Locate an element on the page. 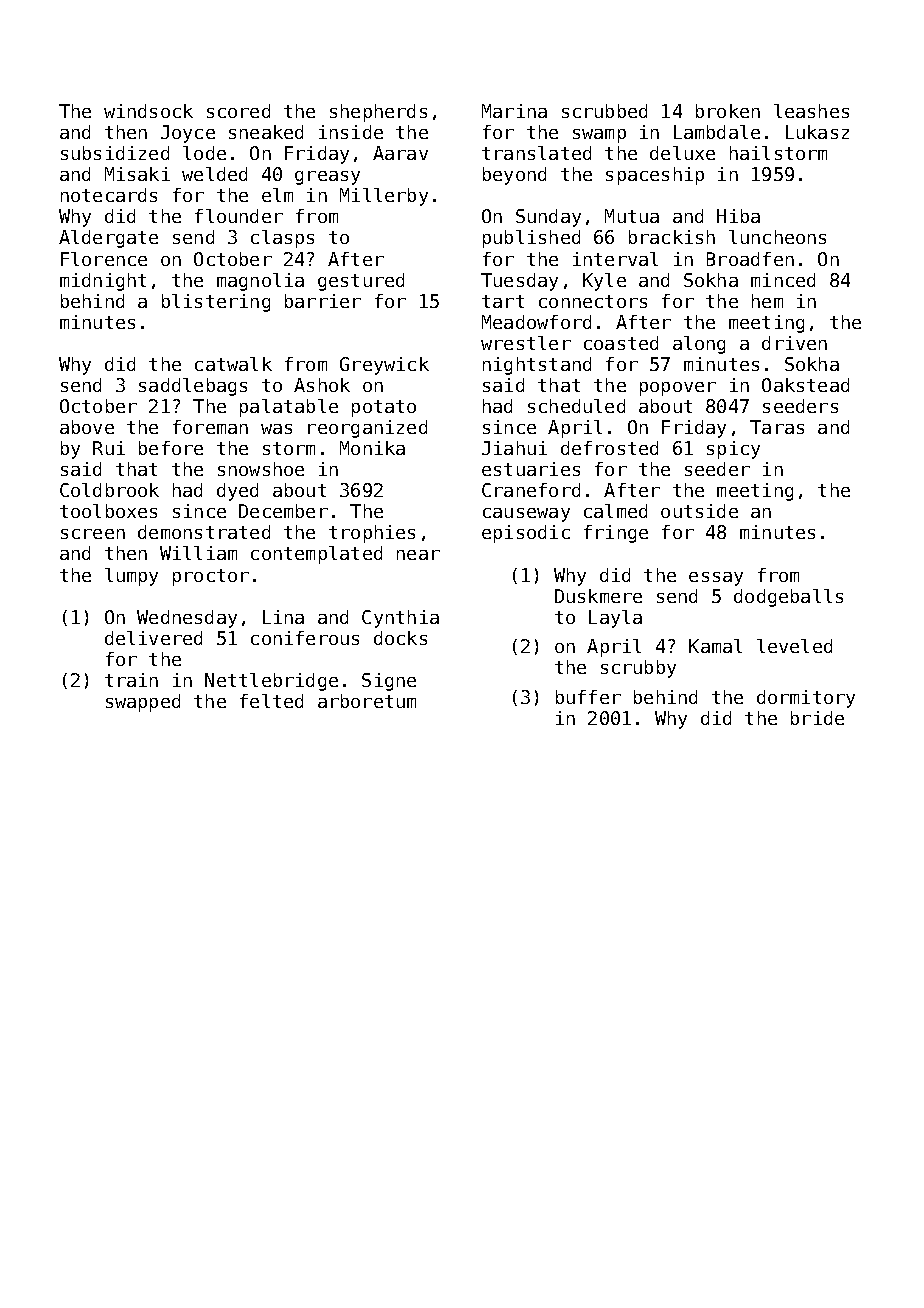  felted is located at coordinates (271, 701).
